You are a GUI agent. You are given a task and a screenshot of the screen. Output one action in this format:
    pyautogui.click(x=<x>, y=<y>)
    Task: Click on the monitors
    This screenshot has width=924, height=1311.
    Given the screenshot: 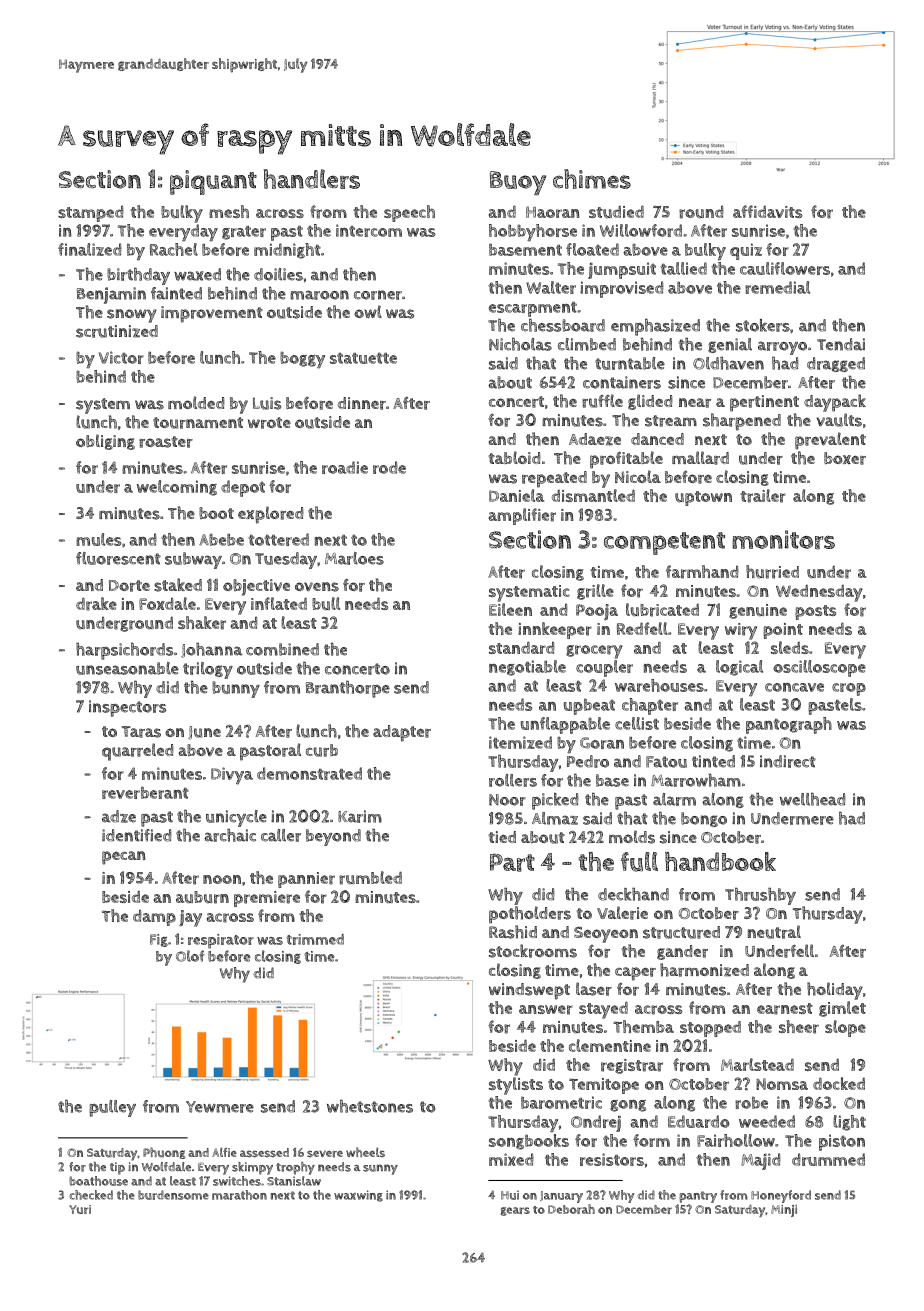 What is the action you would take?
    pyautogui.click(x=783, y=540)
